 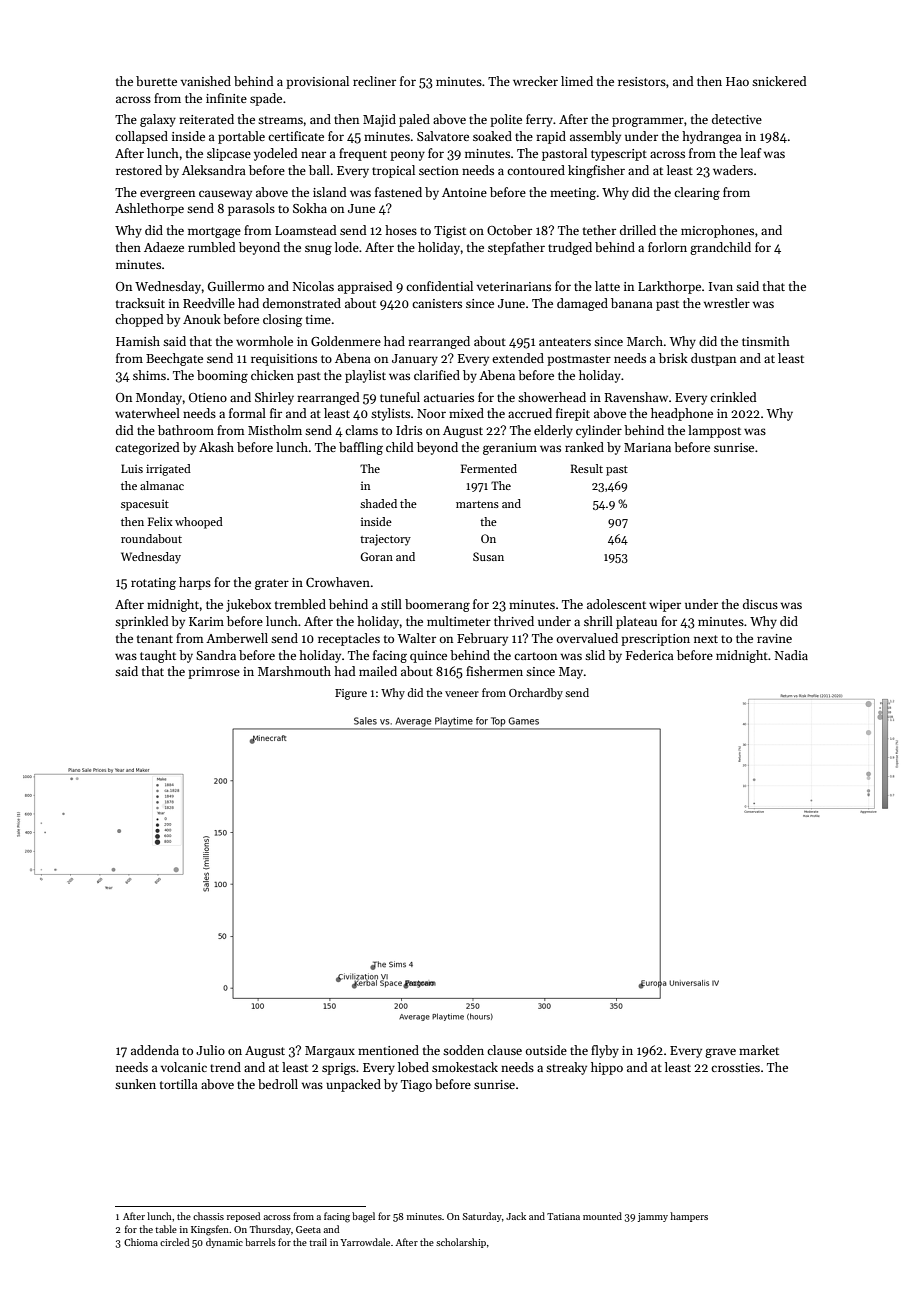 I want to click on Yarrowdale, so click(x=365, y=1242).
